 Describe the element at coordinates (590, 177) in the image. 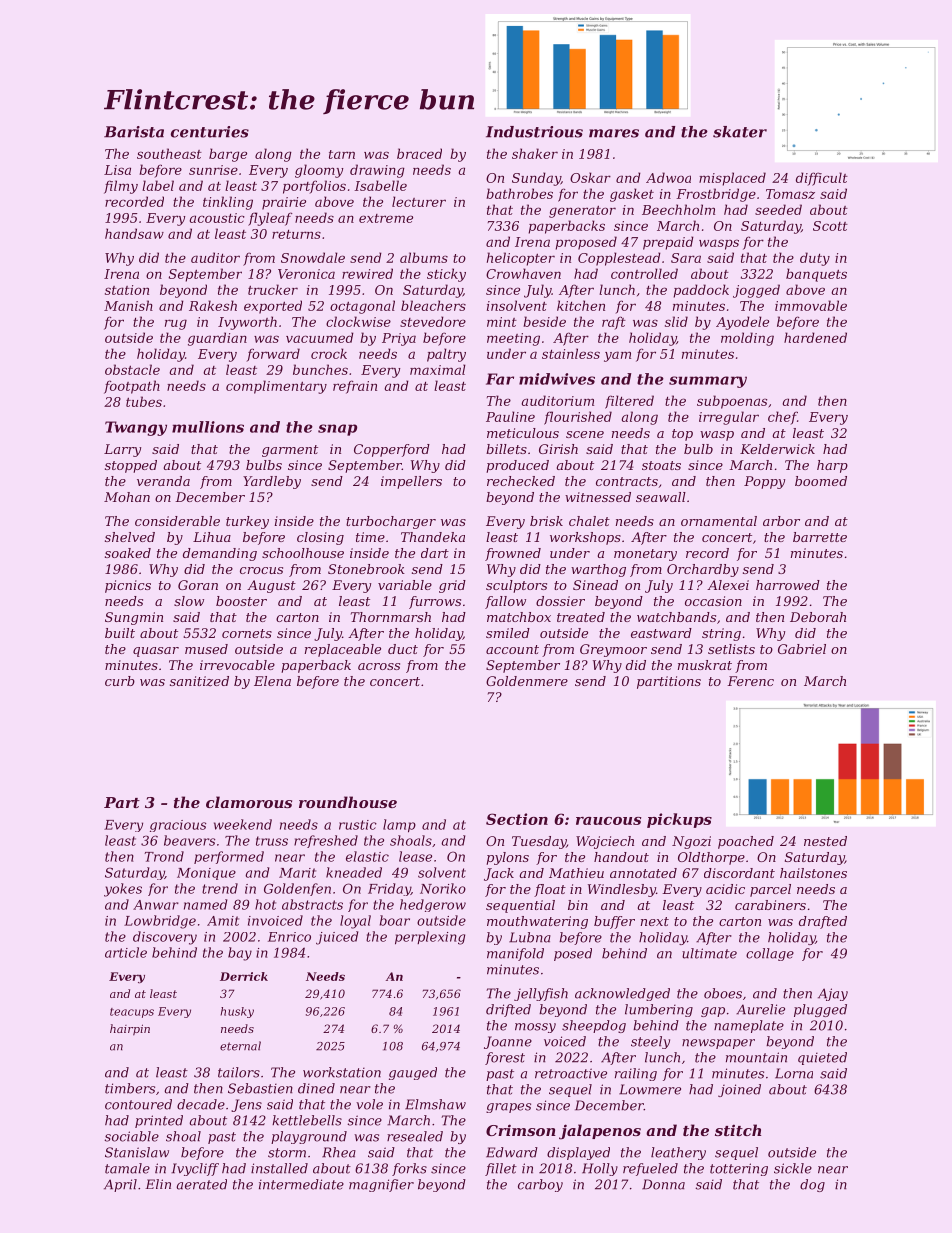

I see `Oskar` at that location.
